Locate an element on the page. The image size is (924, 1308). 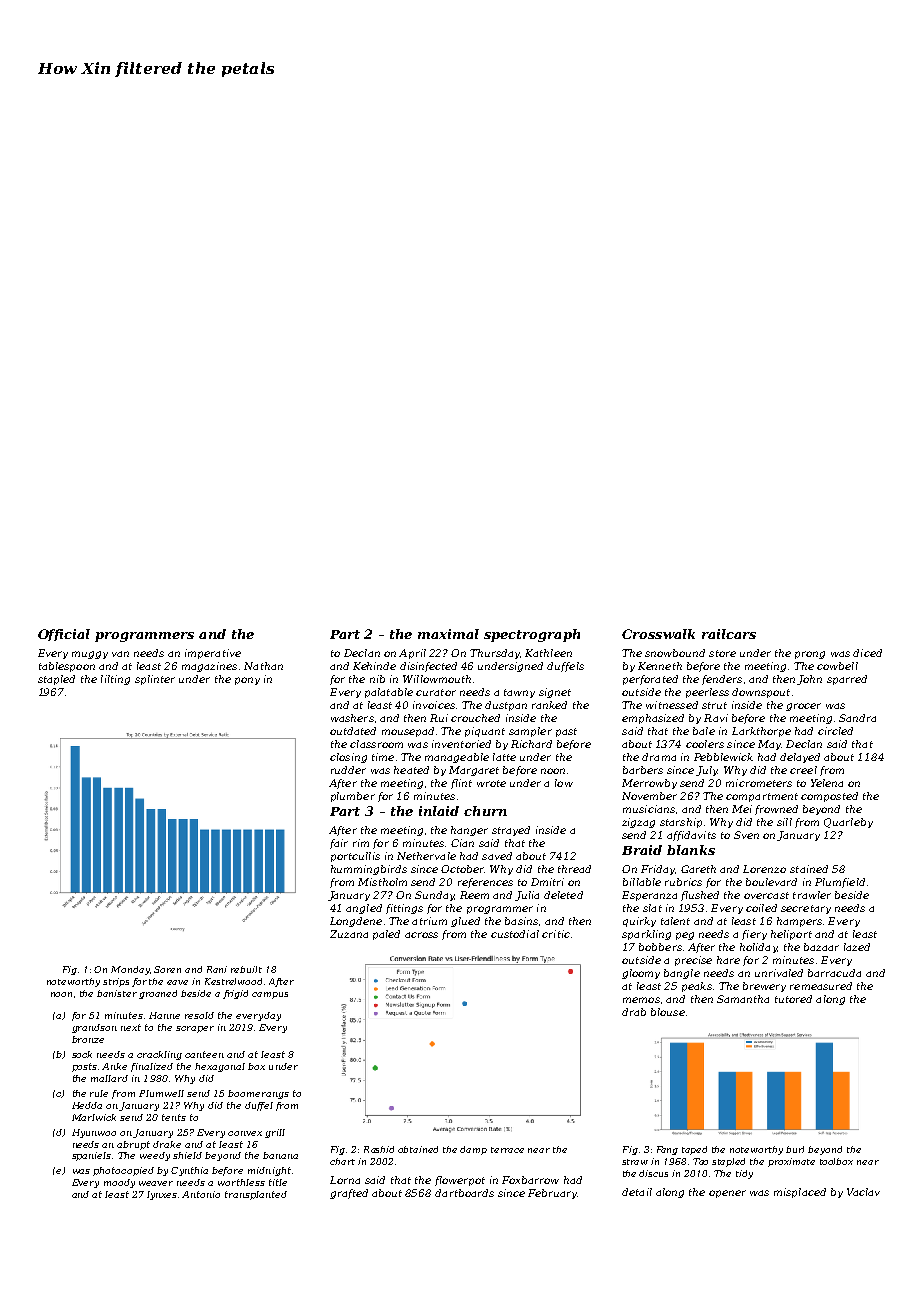
imperative is located at coordinates (213, 654).
